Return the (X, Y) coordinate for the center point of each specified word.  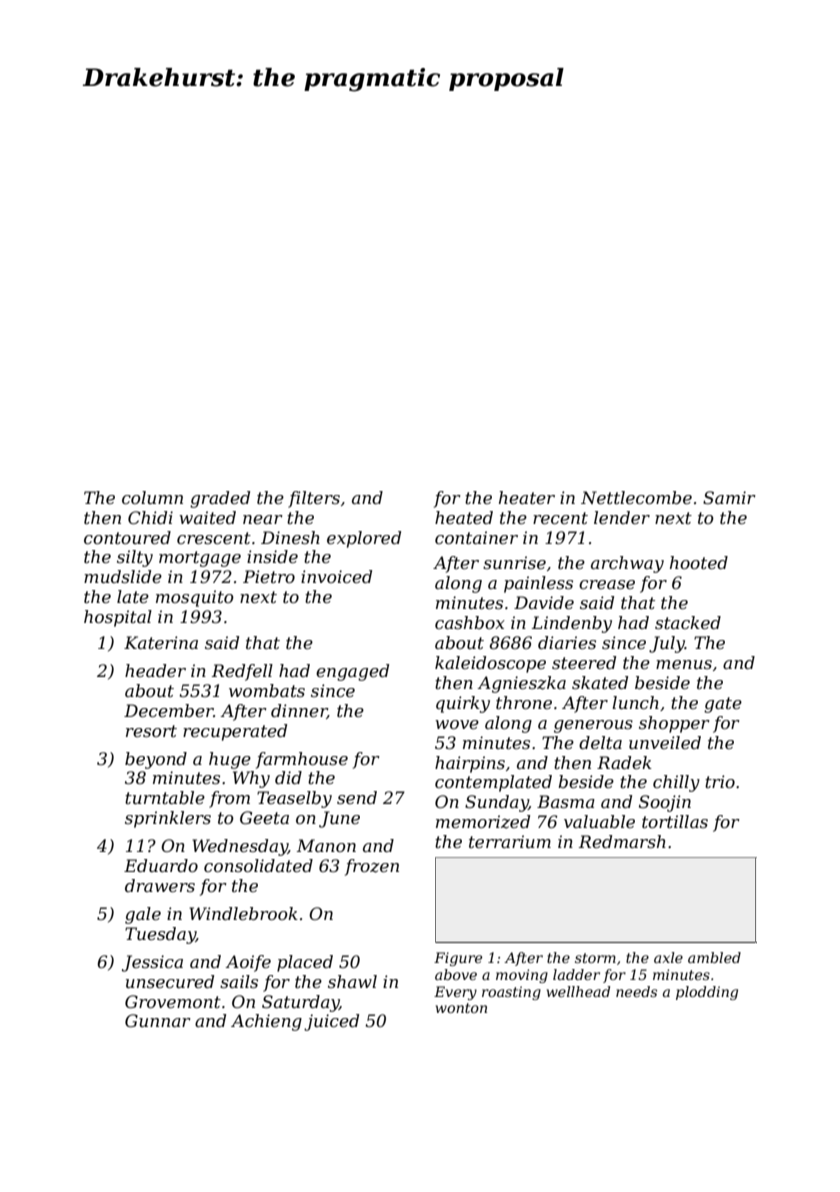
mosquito (195, 598)
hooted (699, 562)
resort (151, 731)
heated (464, 517)
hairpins (470, 764)
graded (220, 499)
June (339, 819)
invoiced (336, 576)
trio (720, 781)
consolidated (258, 865)
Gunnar (158, 1020)
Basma (566, 801)
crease (607, 584)
